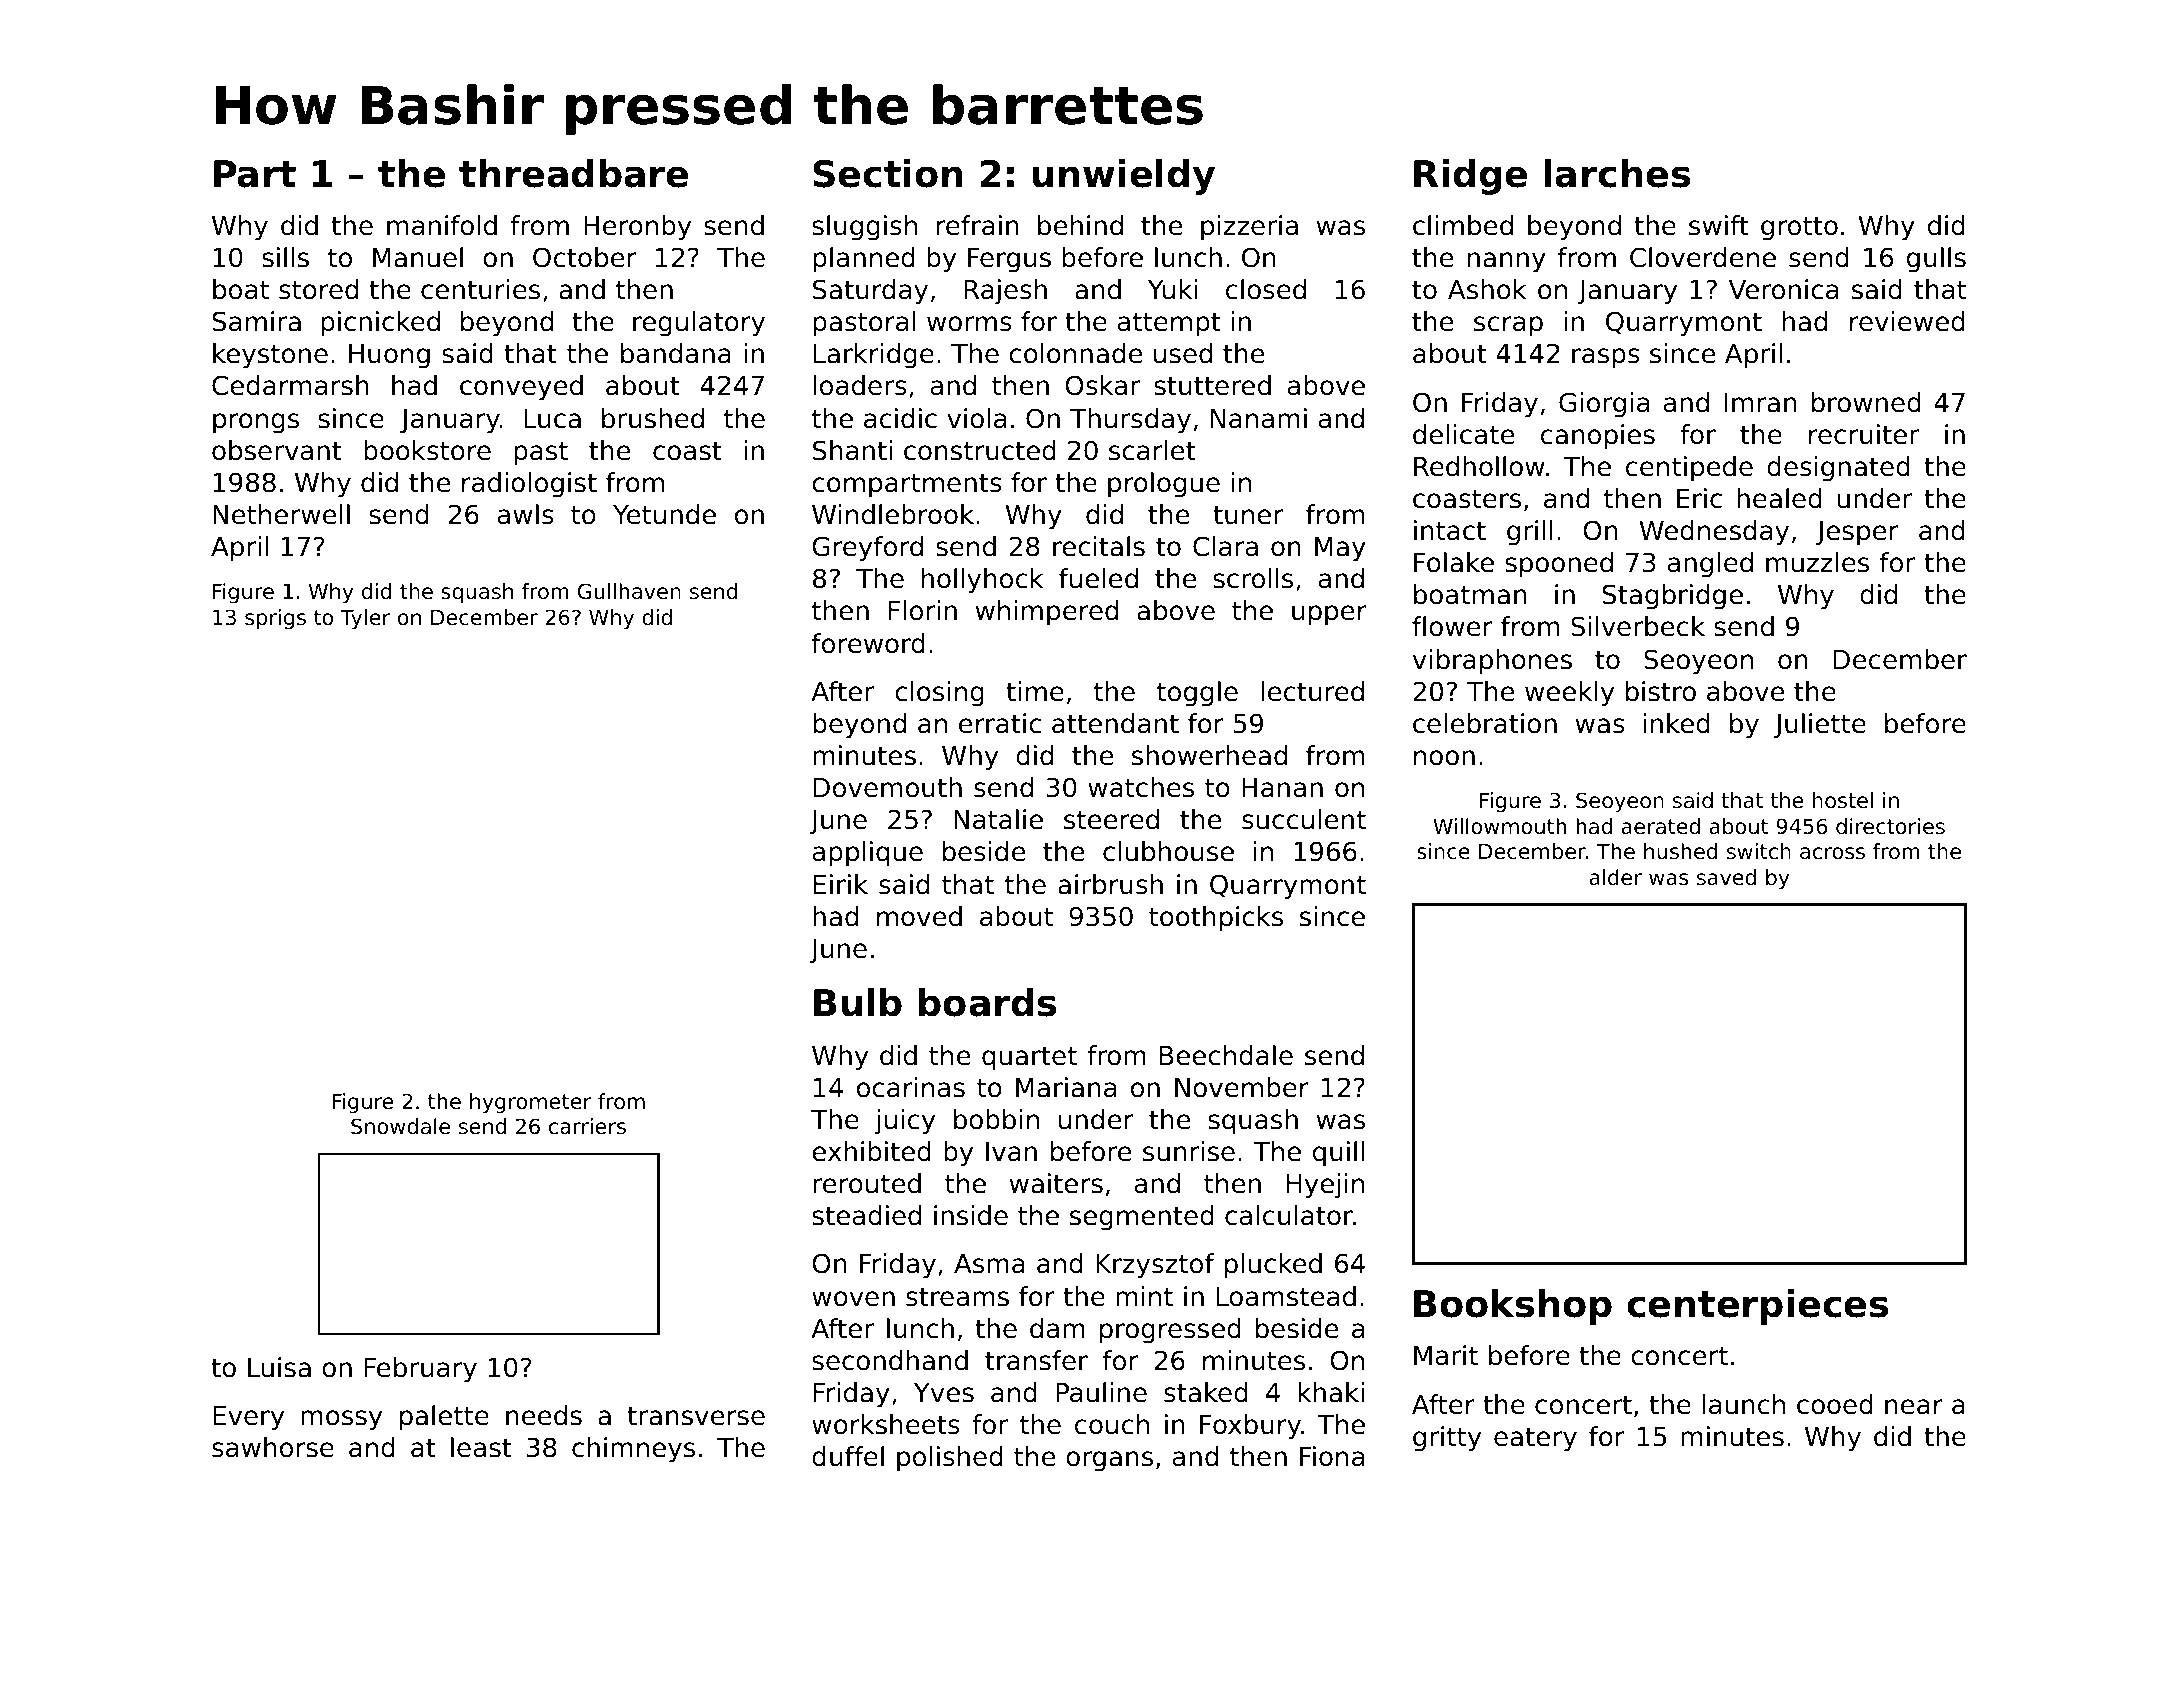 Image resolution: width=2178 pixels, height=1683 pixels. What do you see at coordinates (1832, 853) in the page?
I see `across` at bounding box center [1832, 853].
